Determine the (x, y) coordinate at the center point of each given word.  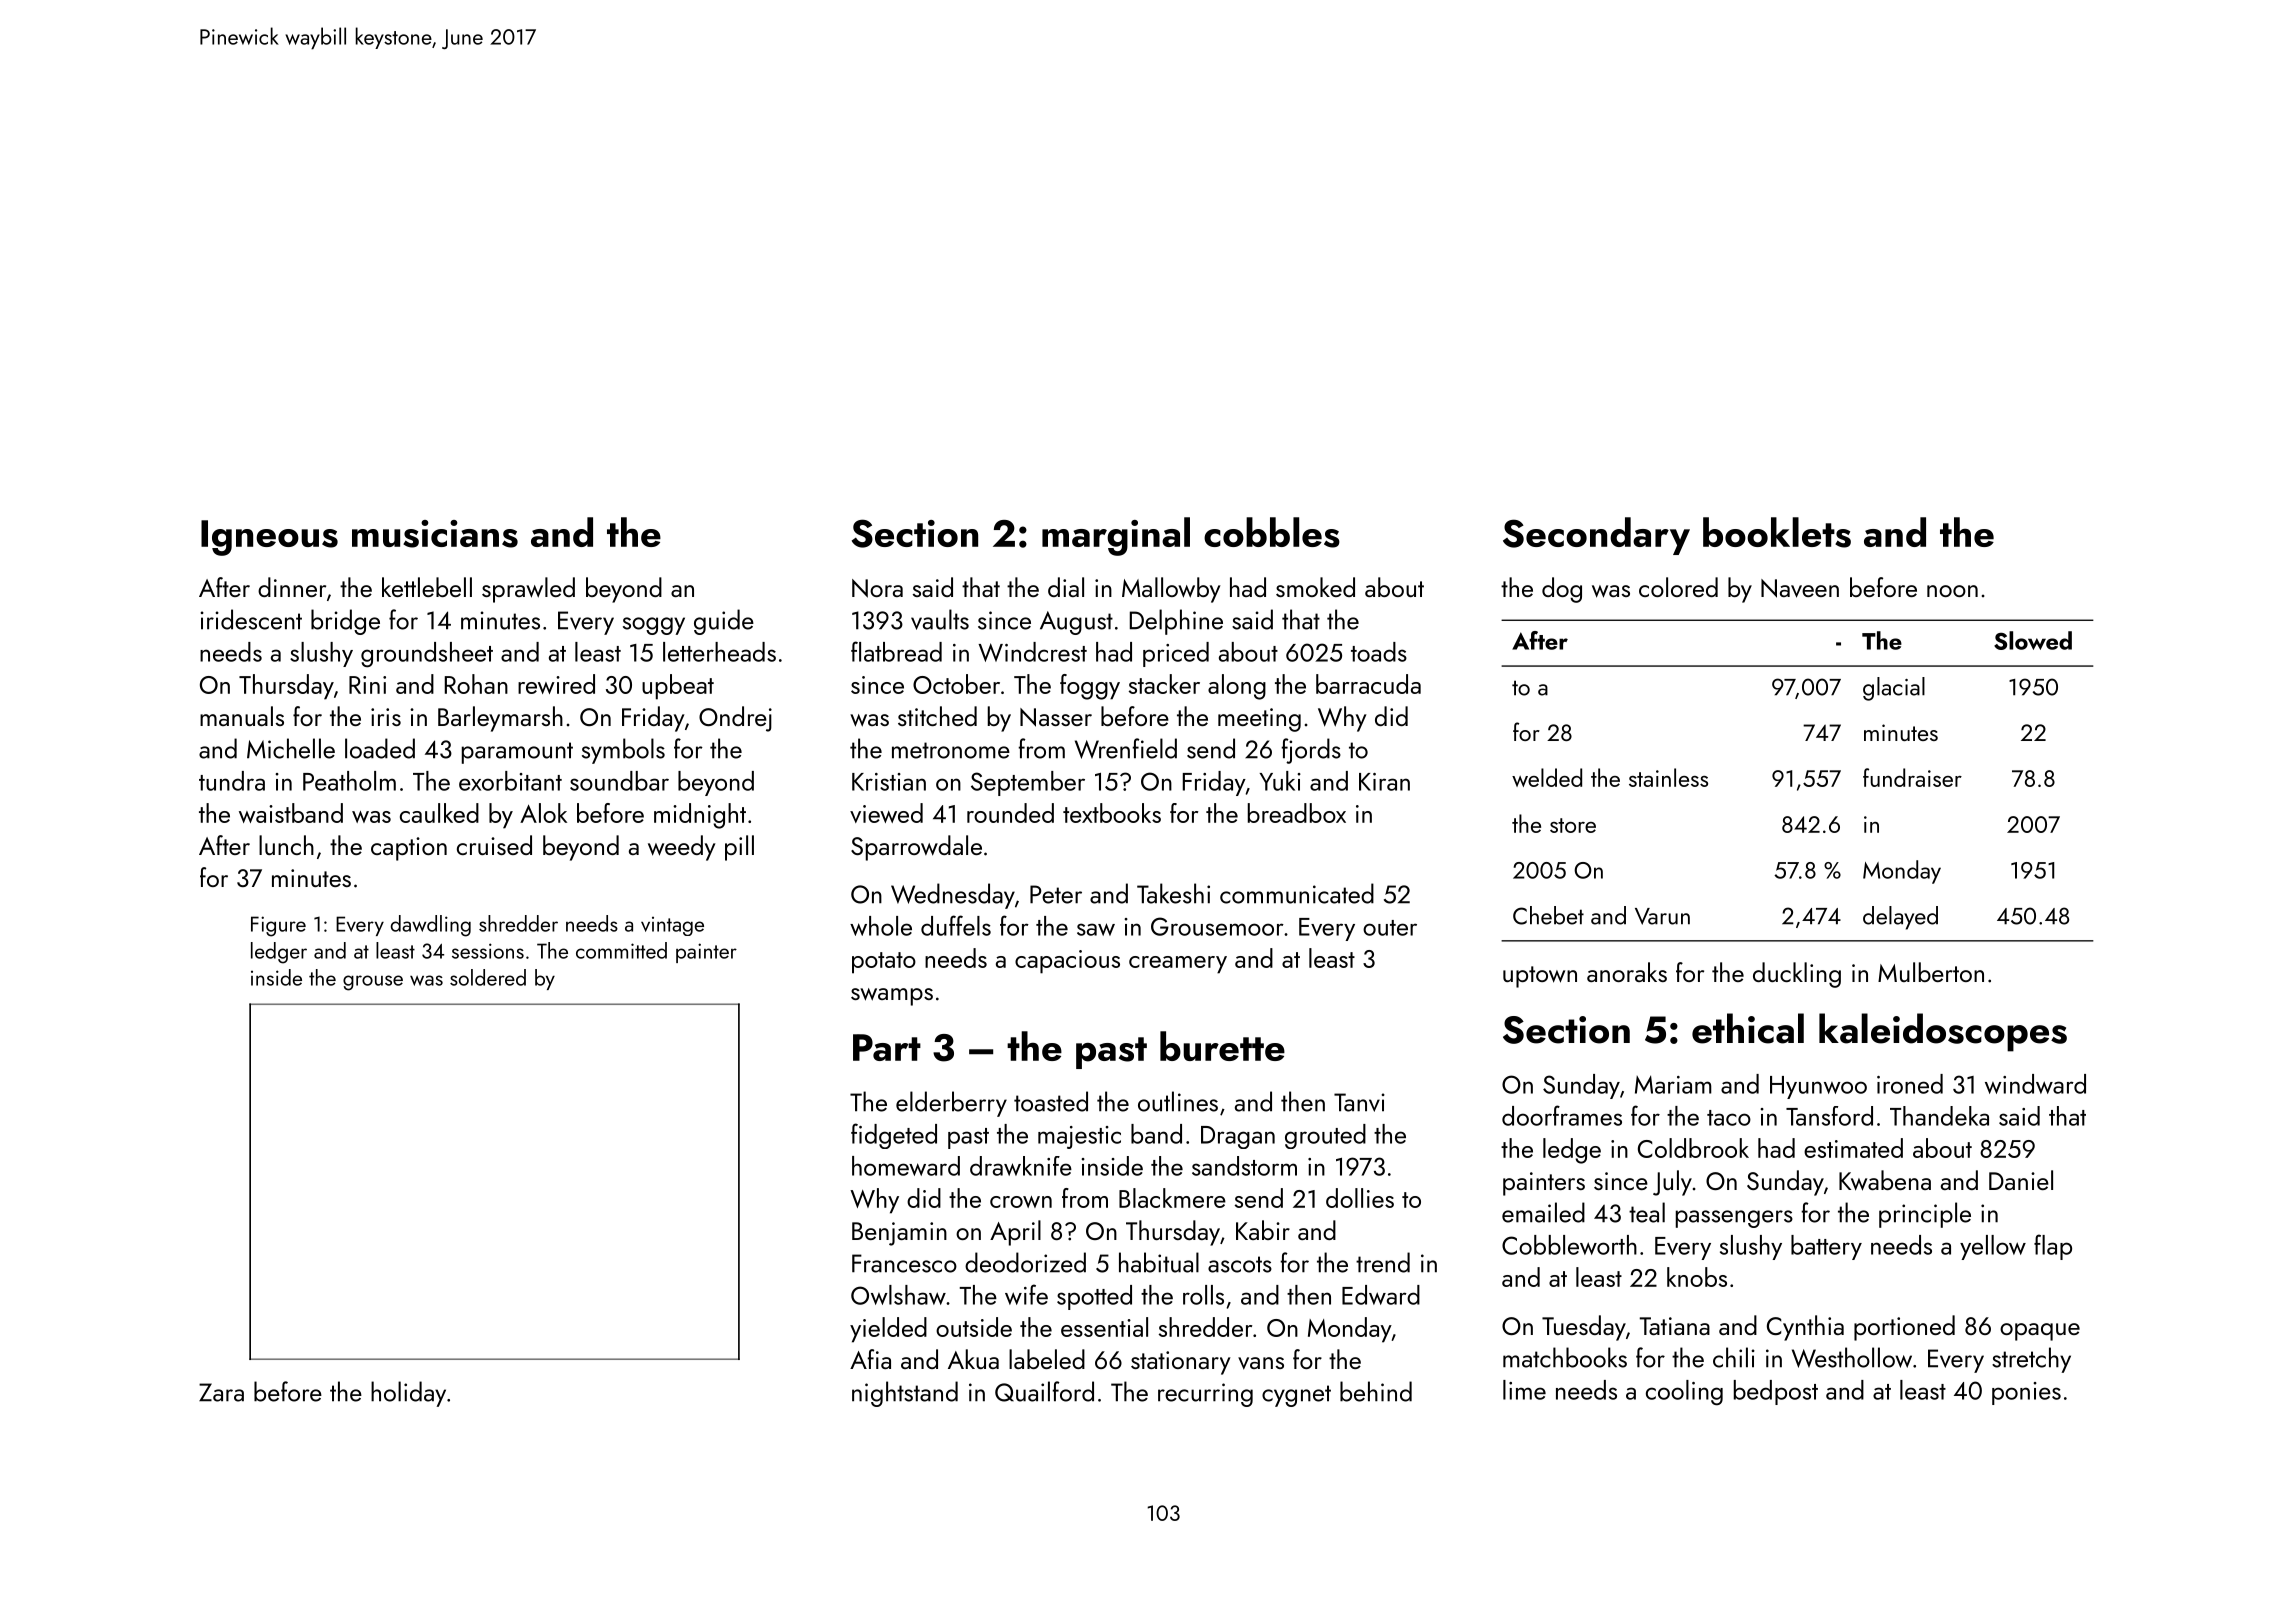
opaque (2040, 1332)
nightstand (905, 1394)
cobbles (1272, 532)
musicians (435, 534)
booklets (1777, 532)
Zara (221, 1392)
